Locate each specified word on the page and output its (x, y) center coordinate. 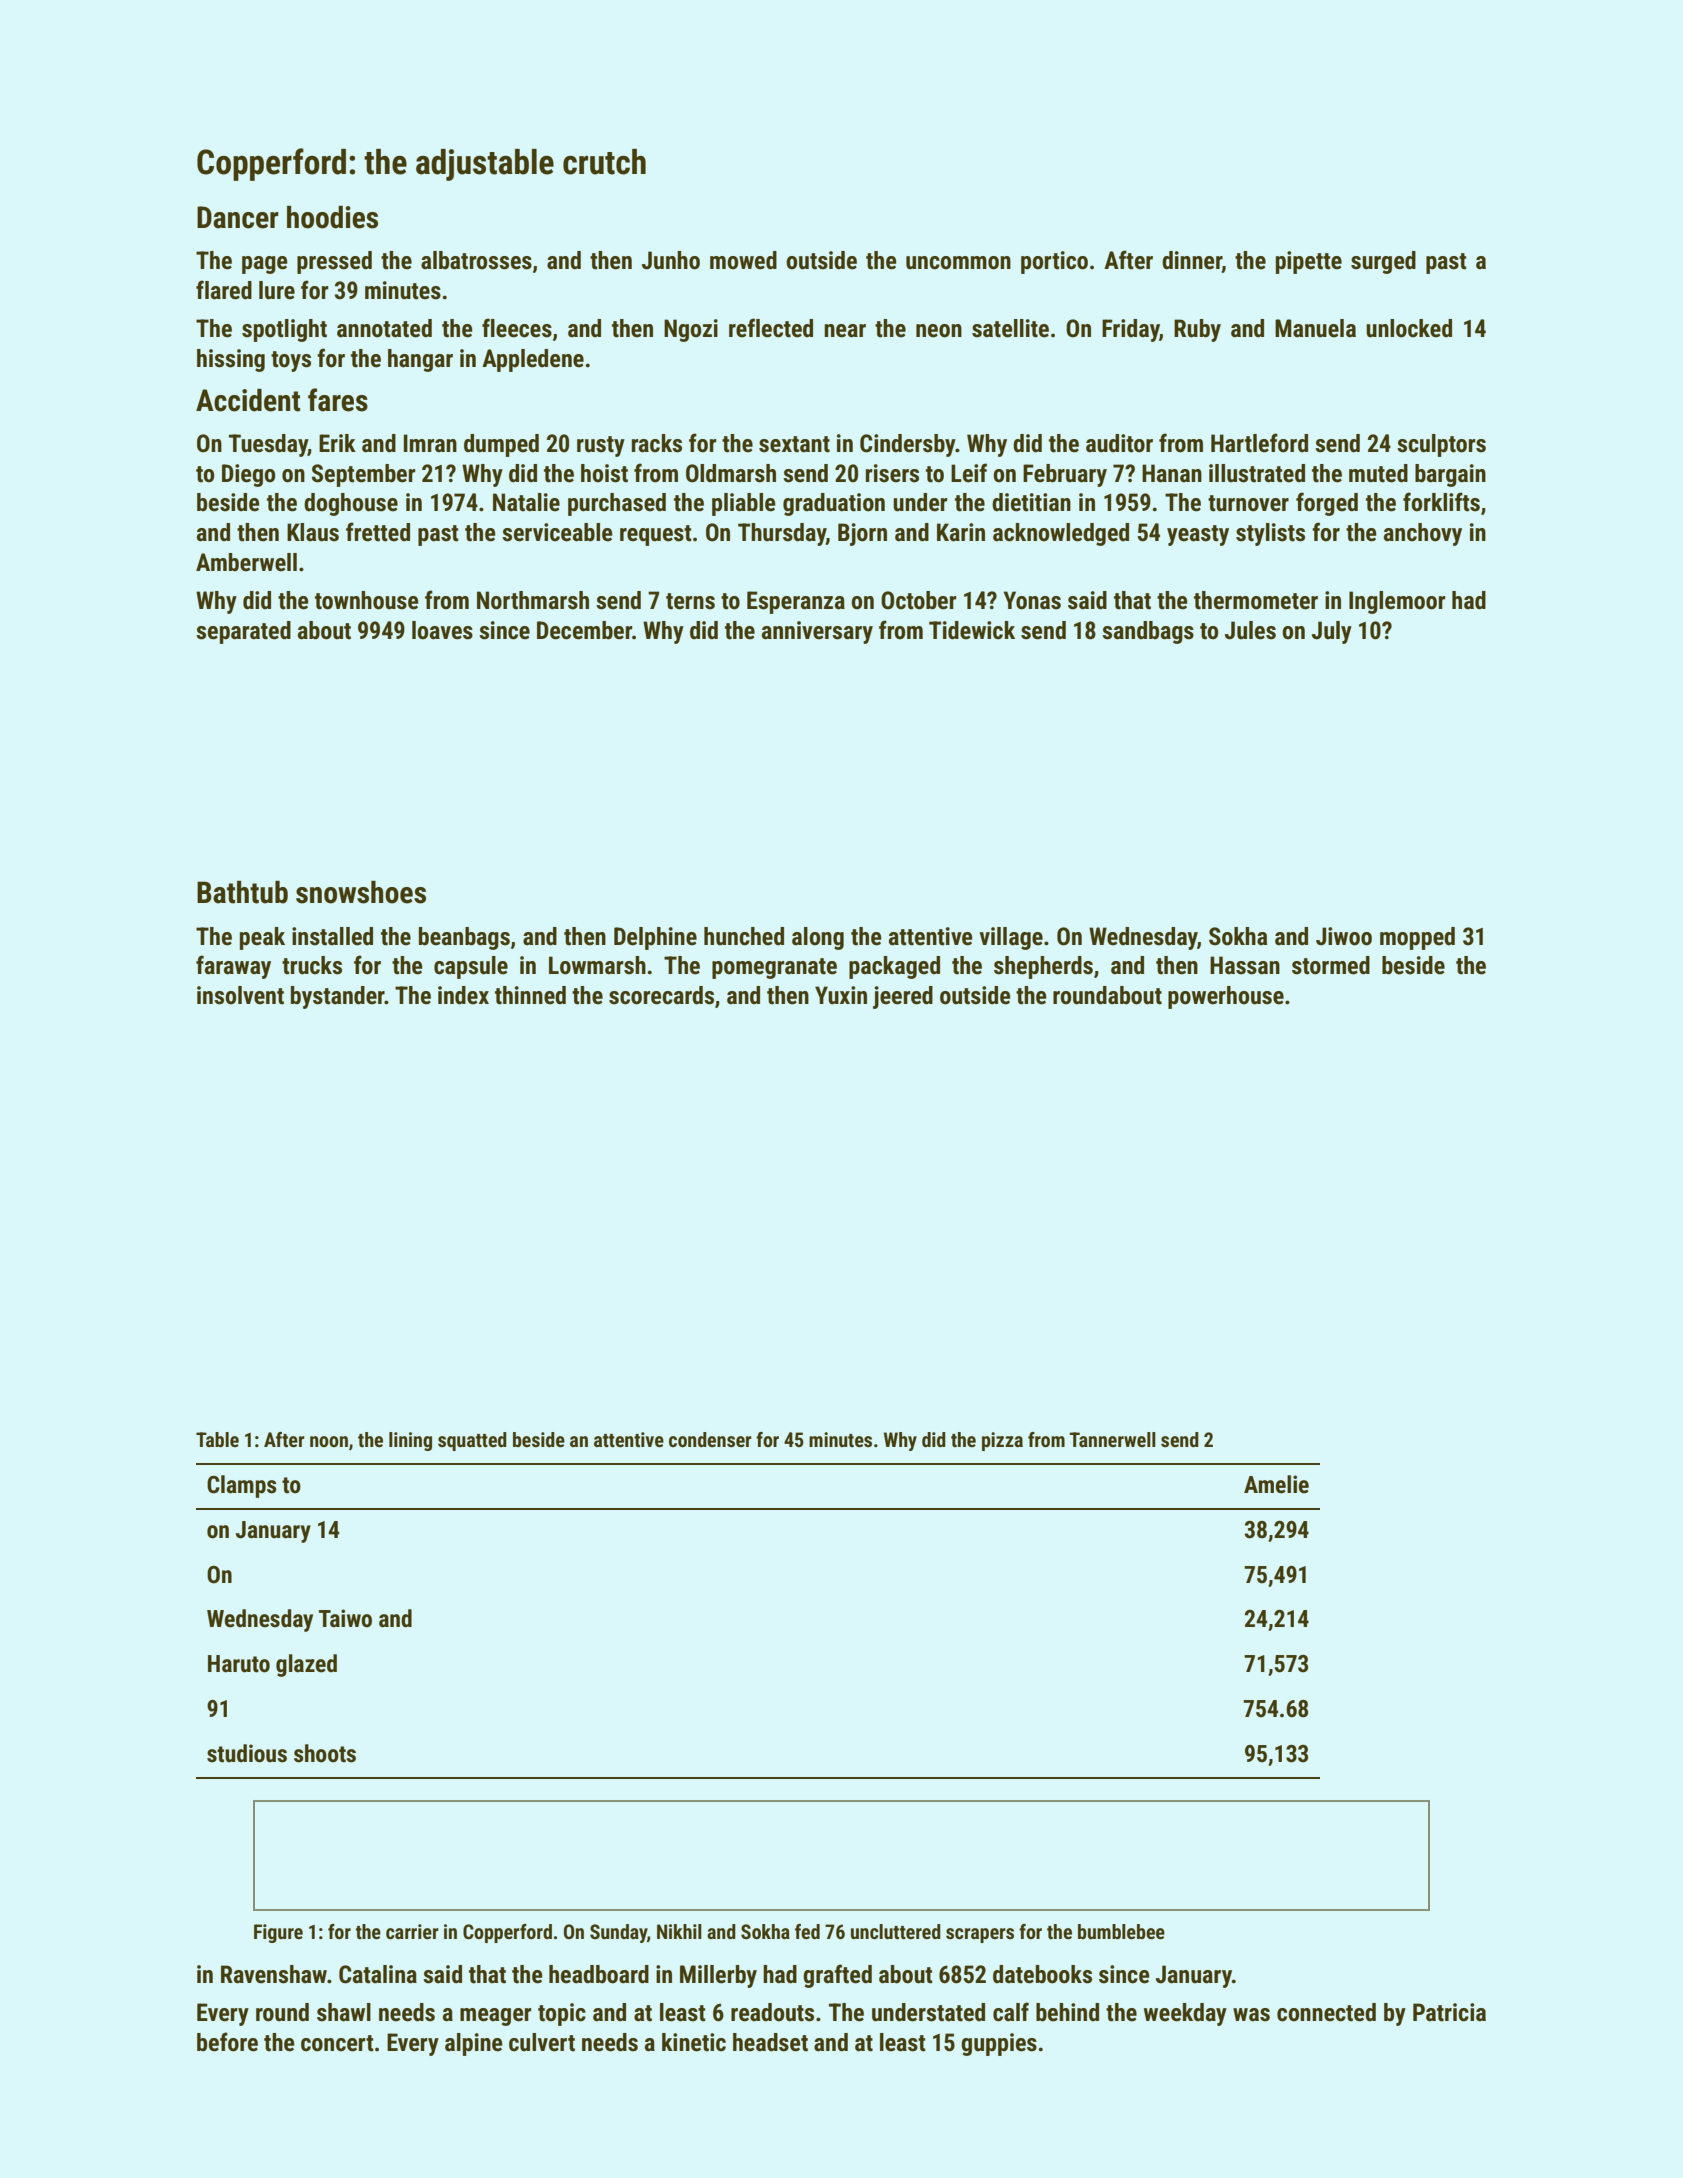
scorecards (661, 995)
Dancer (238, 217)
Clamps (242, 1486)
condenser (710, 1439)
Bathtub (242, 892)
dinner (1192, 261)
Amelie (1276, 1484)
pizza (1002, 1441)
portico (1054, 262)
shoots (325, 1753)
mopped (1417, 938)
